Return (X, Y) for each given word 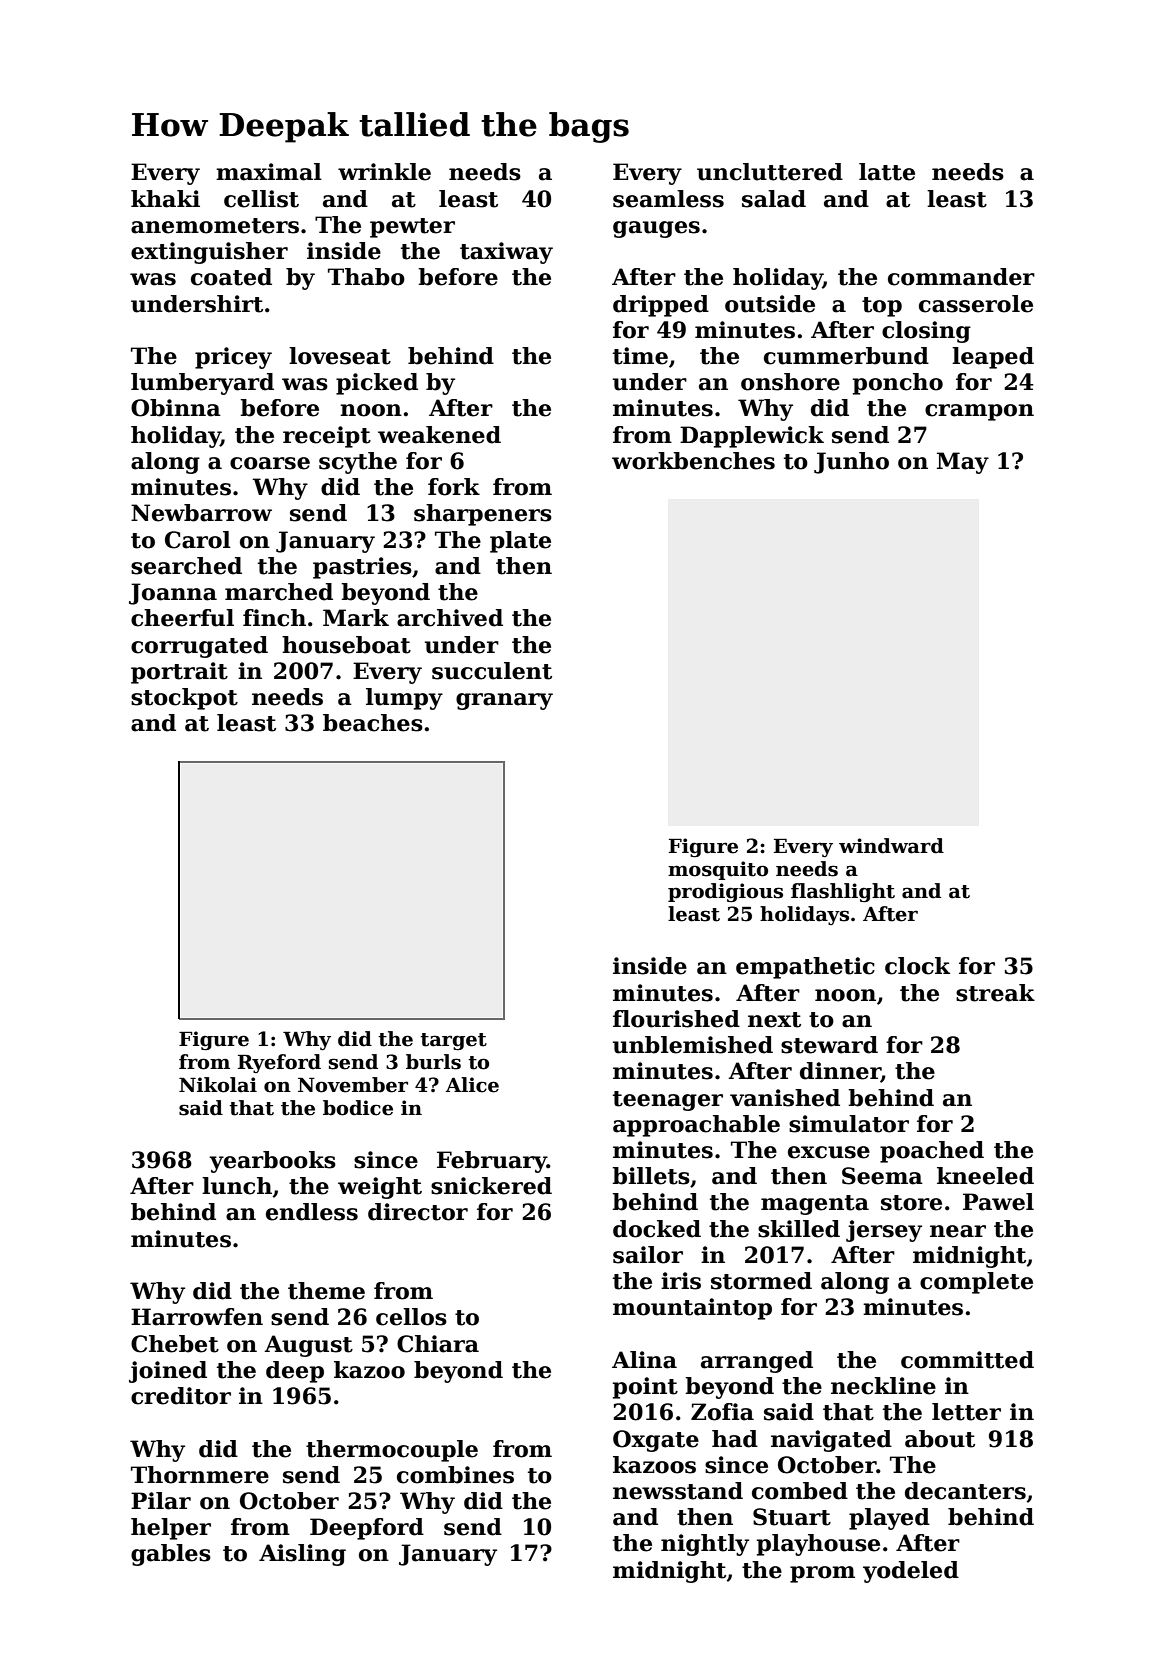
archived (450, 618)
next (774, 1020)
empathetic (805, 968)
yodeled (911, 1572)
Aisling (302, 1555)
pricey (233, 358)
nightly (705, 1545)
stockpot (184, 699)
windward (891, 846)
